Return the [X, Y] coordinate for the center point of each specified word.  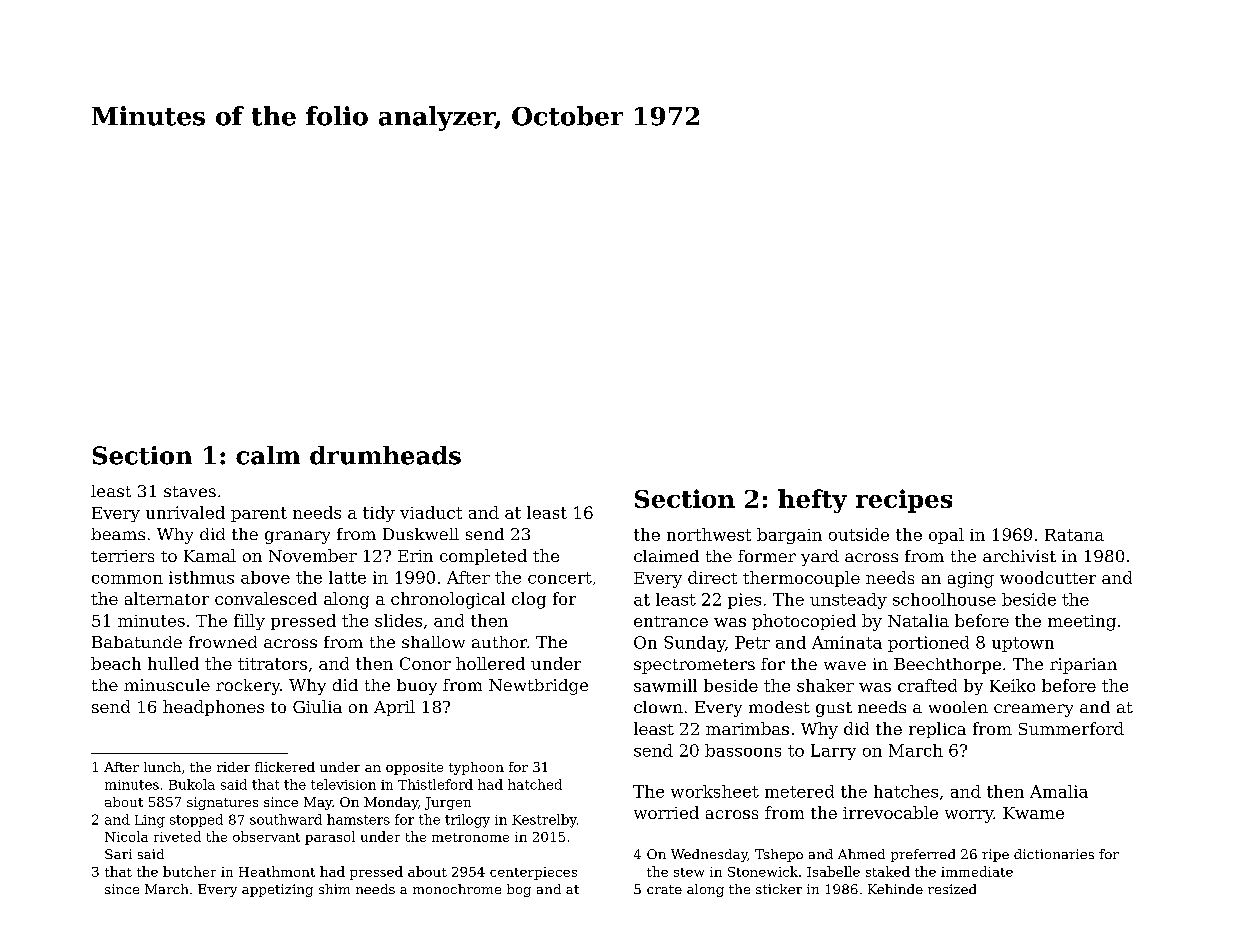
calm [268, 455]
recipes [904, 501]
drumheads [385, 455]
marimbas [747, 728]
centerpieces [533, 873]
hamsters [358, 819]
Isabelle [833, 871]
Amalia [1059, 791]
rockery [248, 687]
